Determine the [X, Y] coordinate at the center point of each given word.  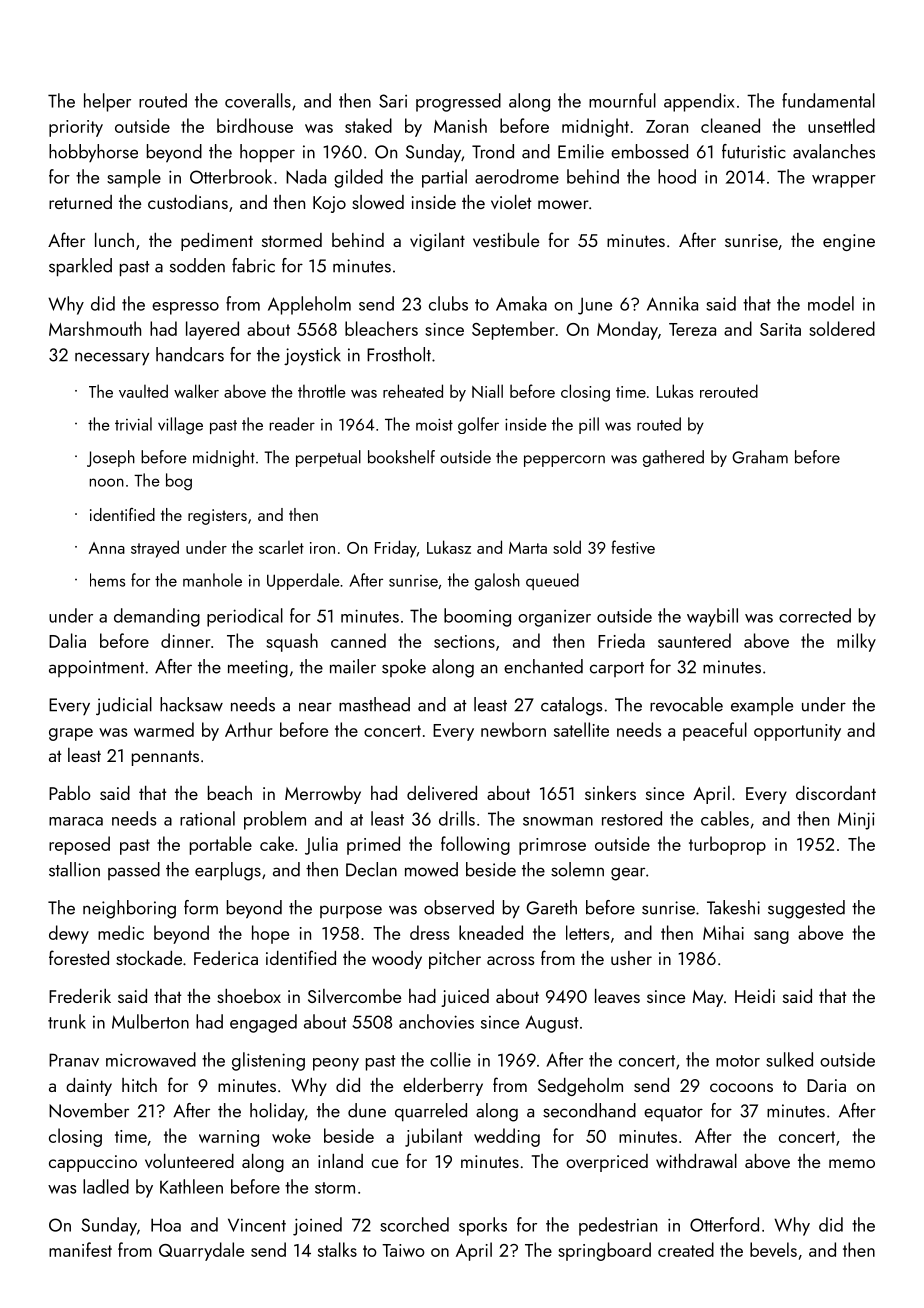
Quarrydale [201, 1251]
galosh [497, 582]
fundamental [828, 100]
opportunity [797, 732]
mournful [622, 100]
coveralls [258, 100]
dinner [186, 640]
